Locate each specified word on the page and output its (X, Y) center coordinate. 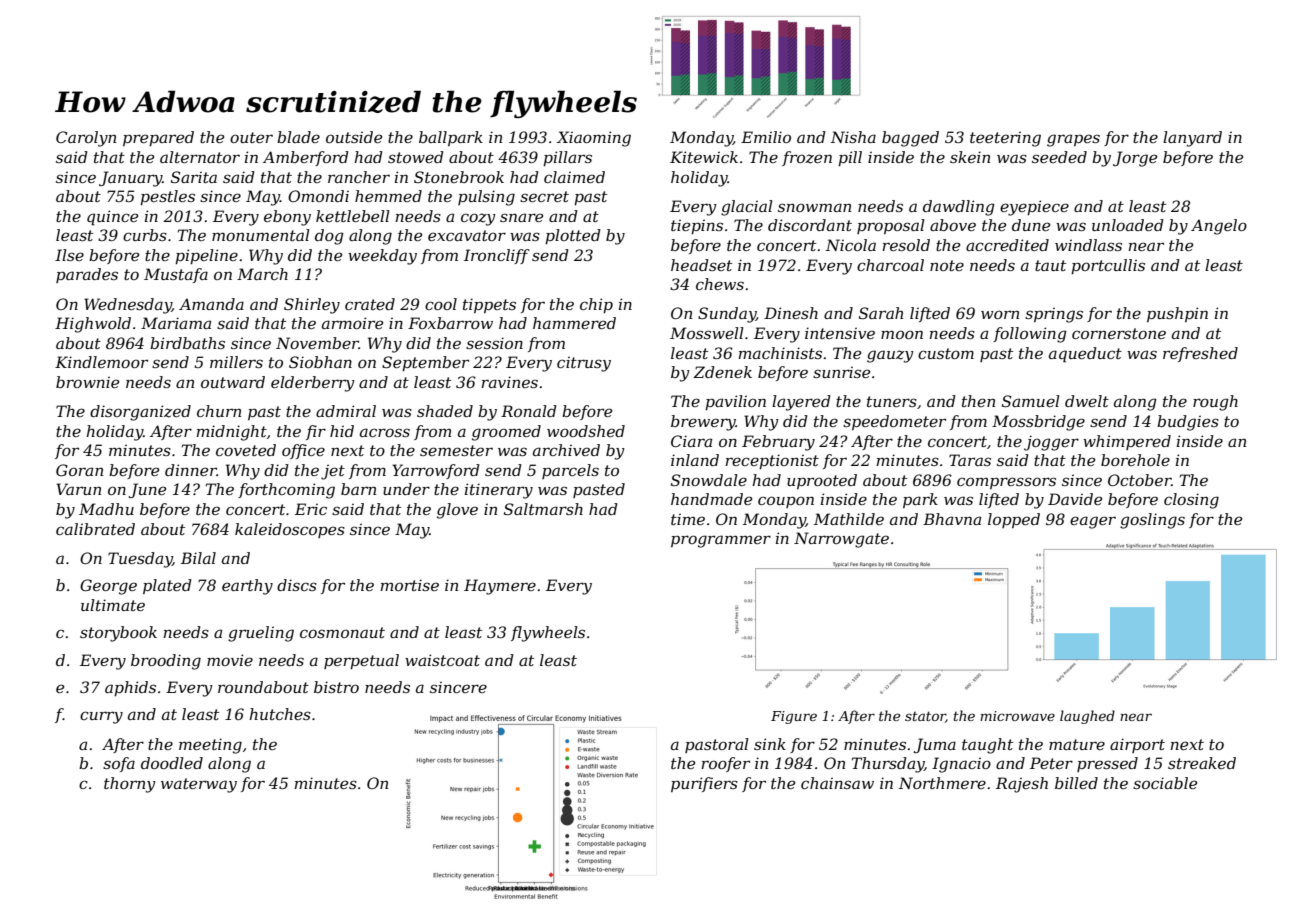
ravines (510, 382)
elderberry (313, 384)
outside (354, 137)
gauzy (890, 356)
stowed (416, 157)
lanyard (1192, 139)
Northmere (942, 783)
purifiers (704, 784)
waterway (199, 785)
